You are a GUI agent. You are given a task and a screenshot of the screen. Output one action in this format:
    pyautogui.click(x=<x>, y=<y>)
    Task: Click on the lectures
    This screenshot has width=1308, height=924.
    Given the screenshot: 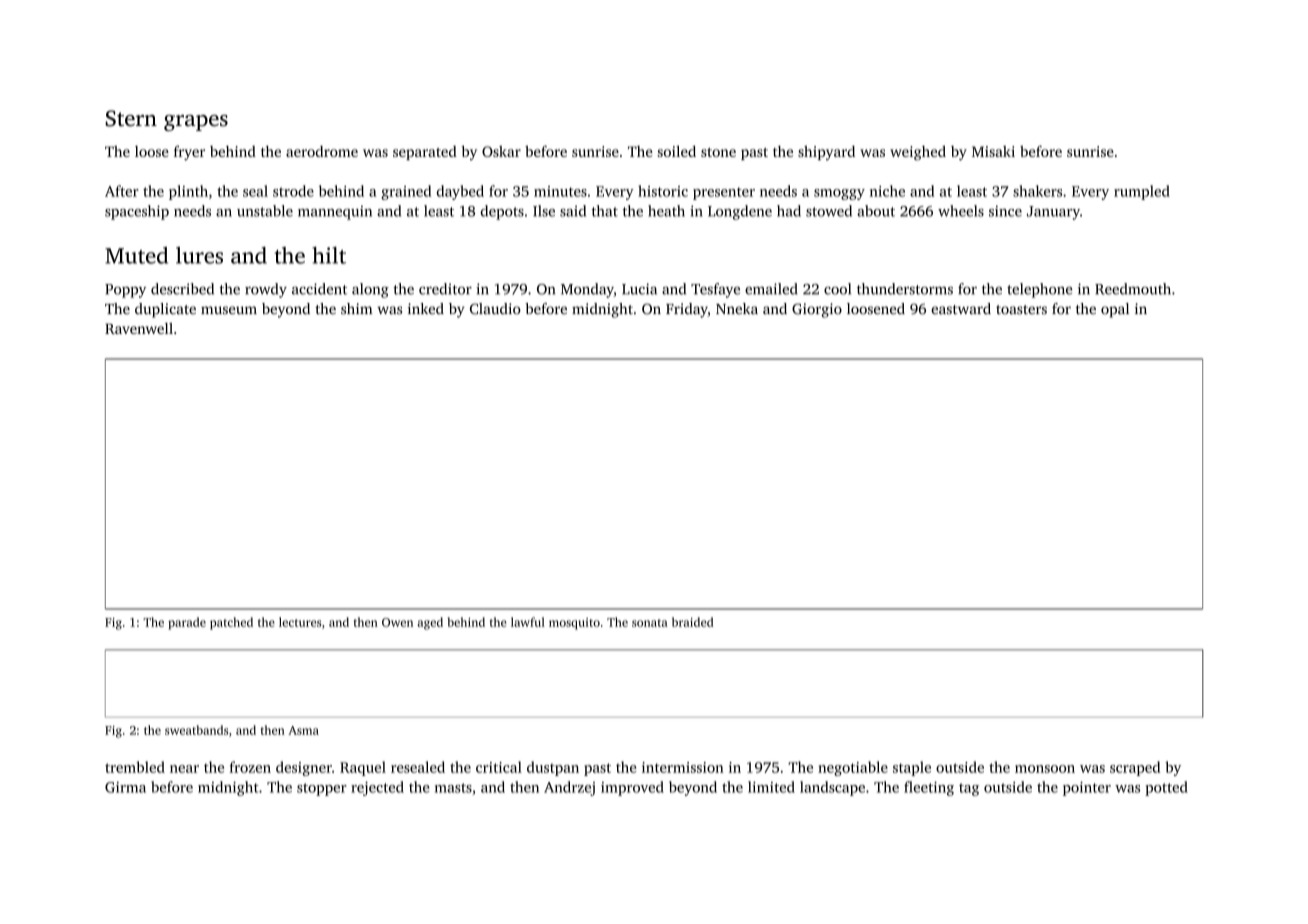 What is the action you would take?
    pyautogui.click(x=300, y=622)
